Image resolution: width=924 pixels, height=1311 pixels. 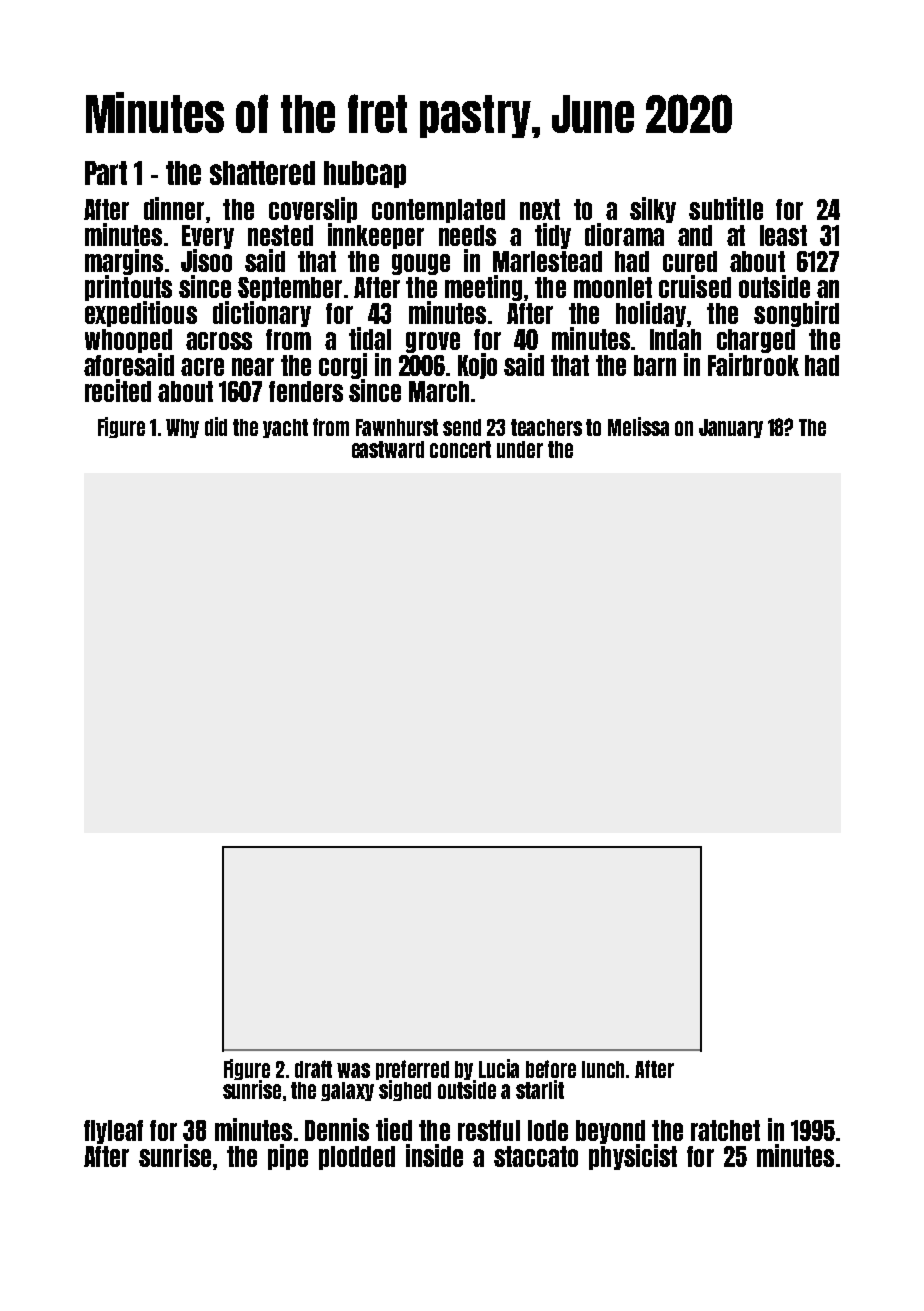 I want to click on Melissa, so click(x=638, y=426).
